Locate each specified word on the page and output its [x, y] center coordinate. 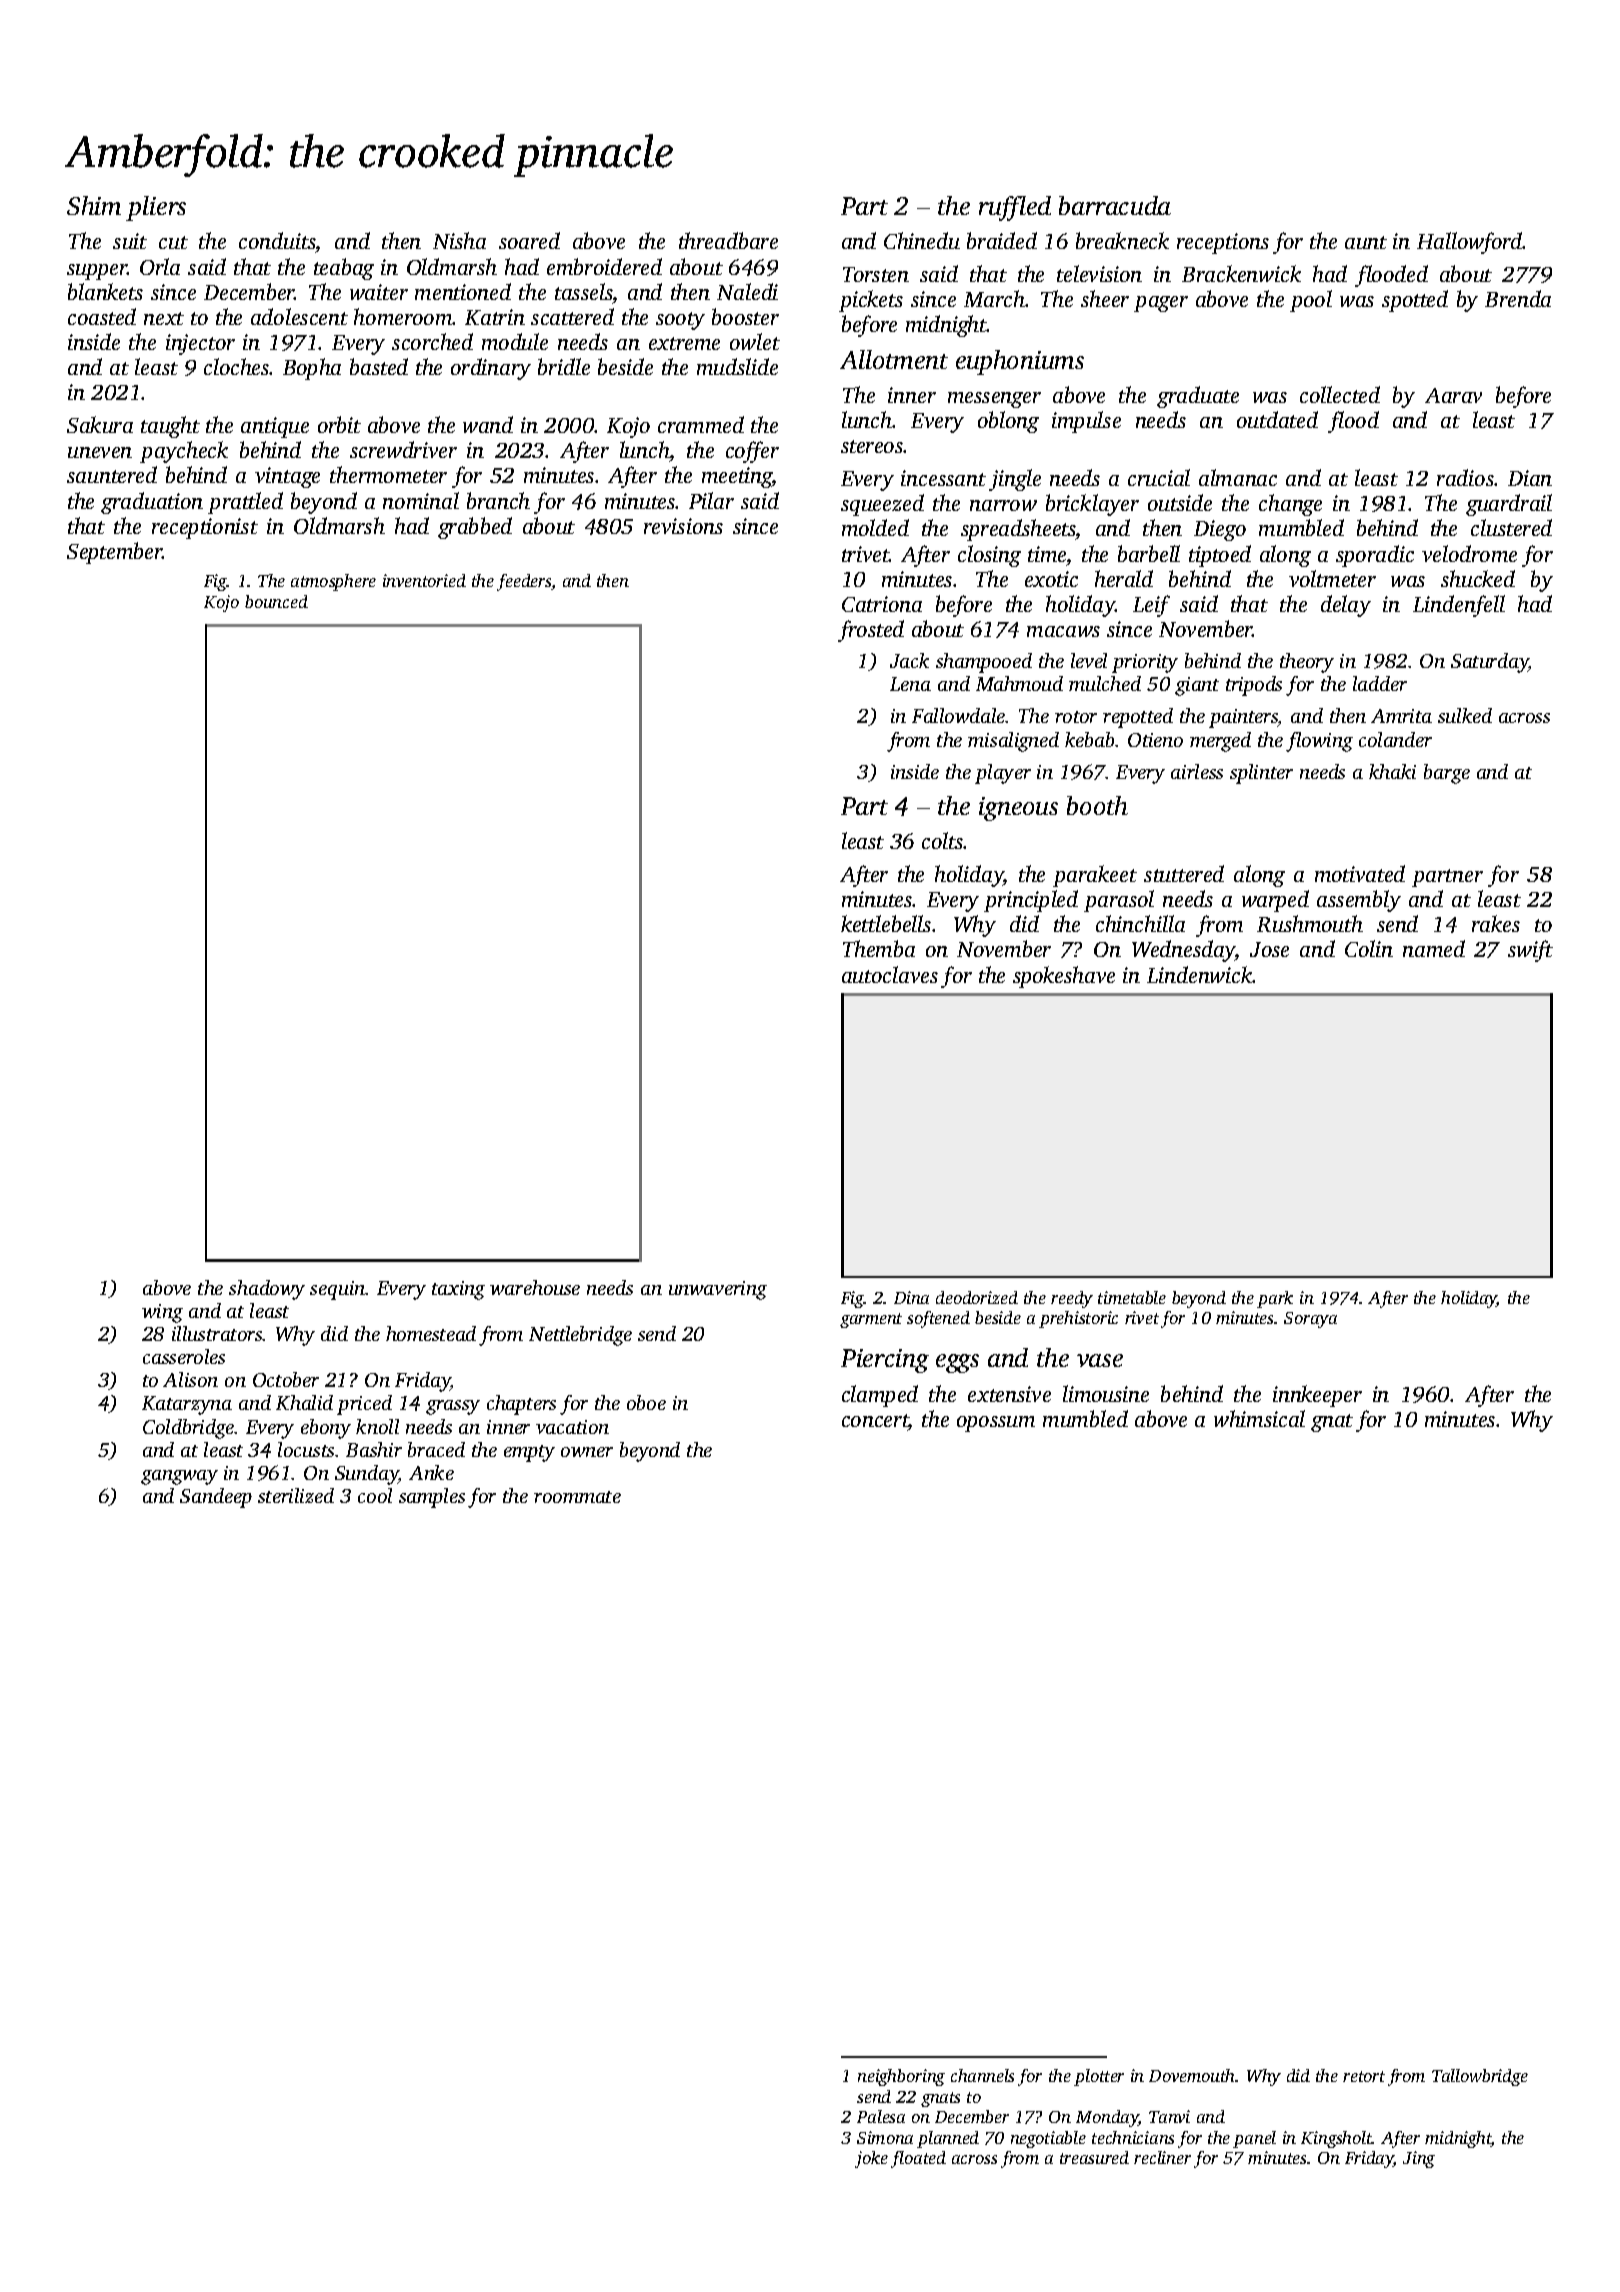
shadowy [267, 1290]
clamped [880, 1396]
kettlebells [886, 923]
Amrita [1401, 716]
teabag [344, 269]
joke [871, 2159]
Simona [885, 2137]
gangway [179, 1477]
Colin [1369, 948]
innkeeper [1317, 1396]
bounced [276, 601]
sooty [680, 321]
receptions [1223, 243]
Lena [910, 684]
